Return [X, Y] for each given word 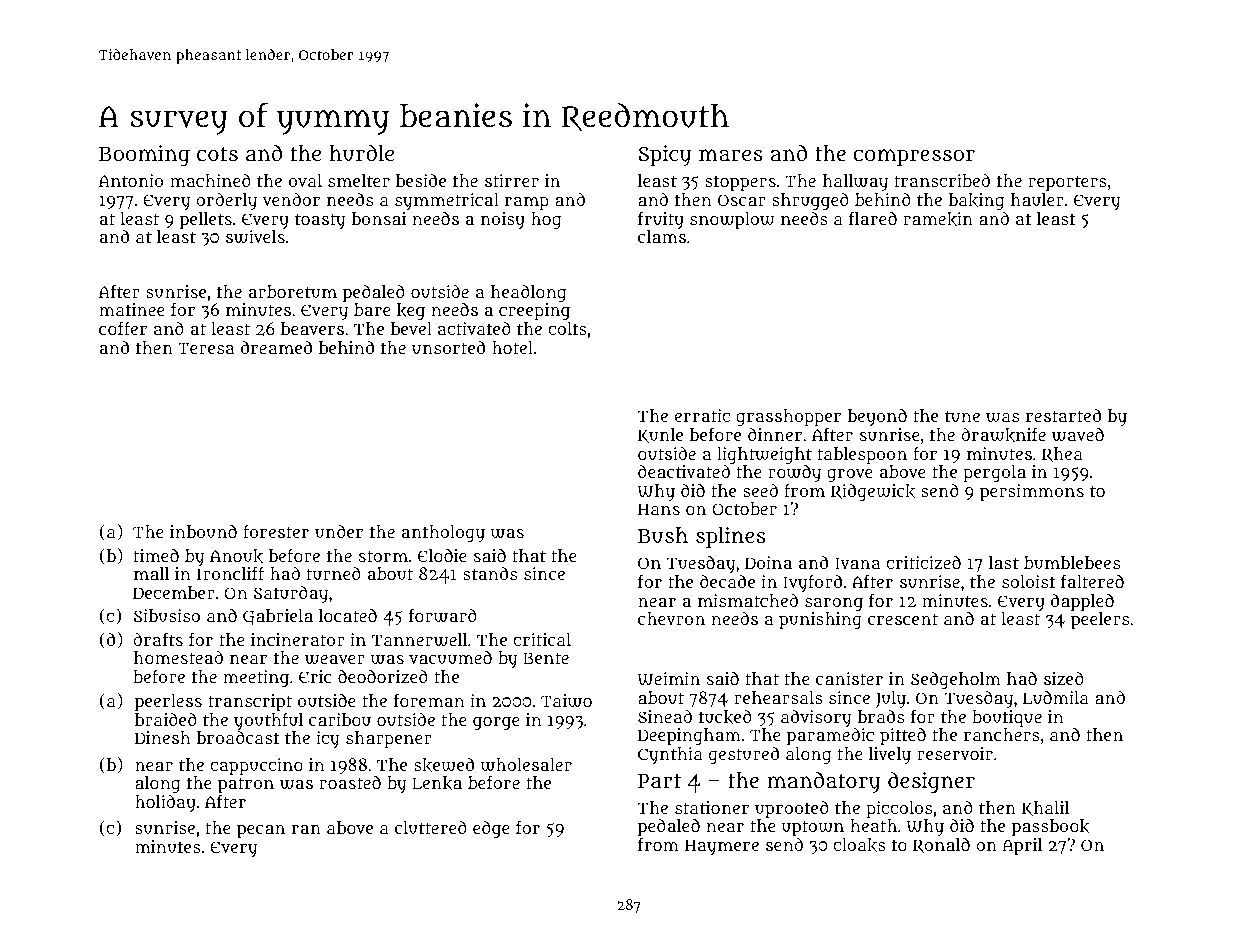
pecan [261, 831]
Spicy [664, 155]
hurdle [361, 153]
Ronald [941, 845]
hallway [855, 182]
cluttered [431, 827]
